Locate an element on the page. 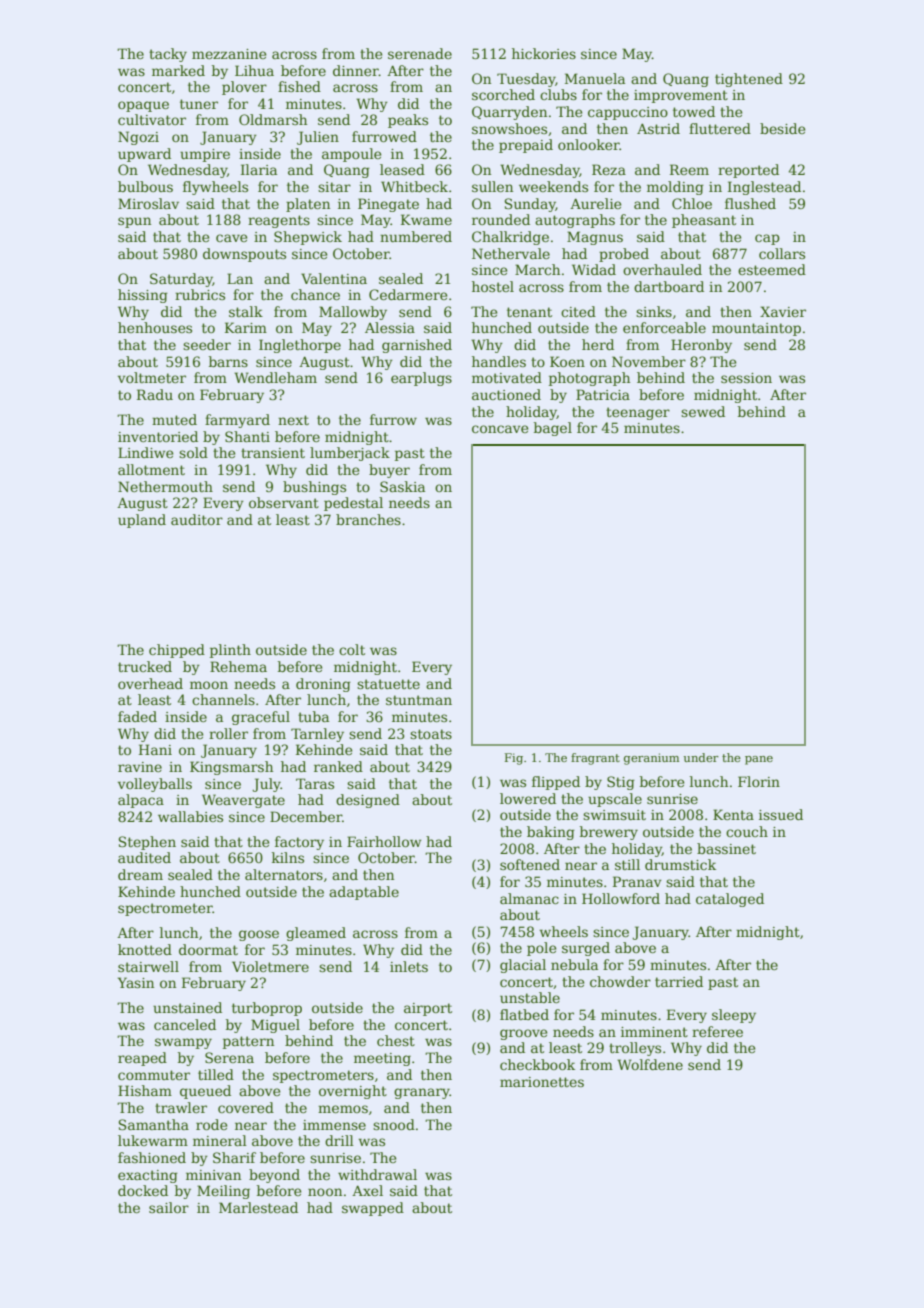 The image size is (924, 1308). Lihua is located at coordinates (254, 70).
